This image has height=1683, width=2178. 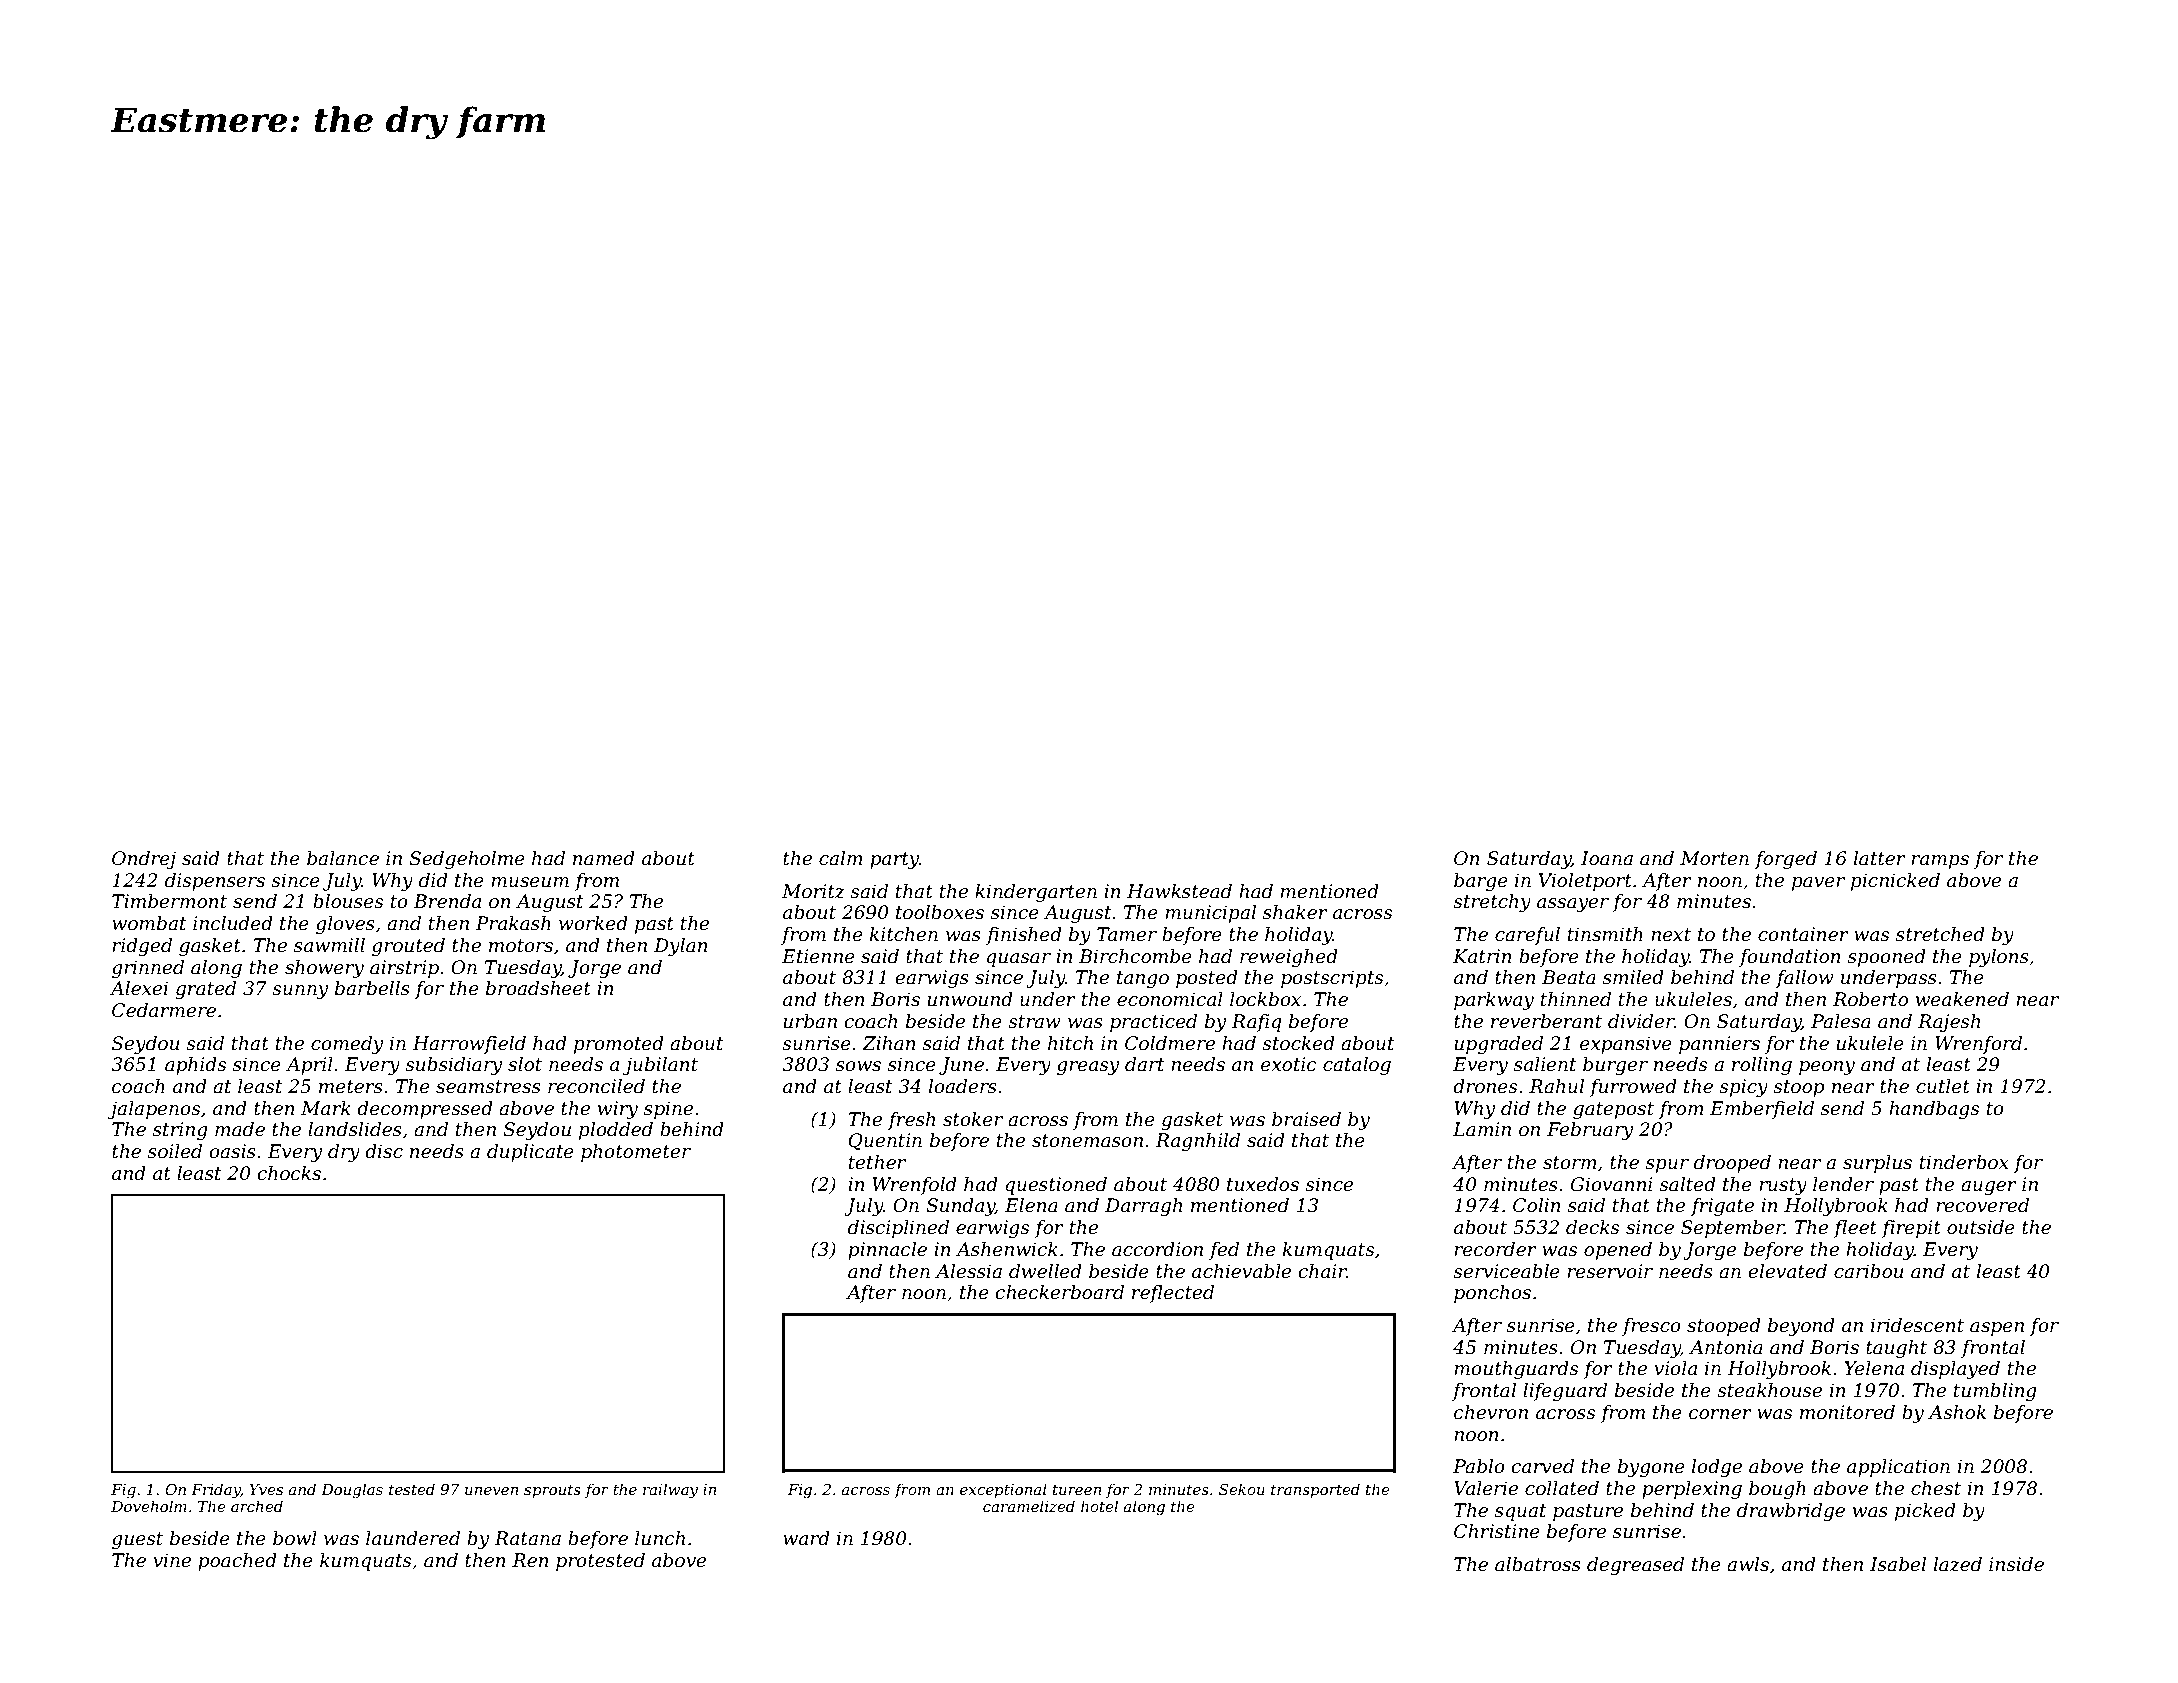 I want to click on tuxedos, so click(x=1263, y=1184).
